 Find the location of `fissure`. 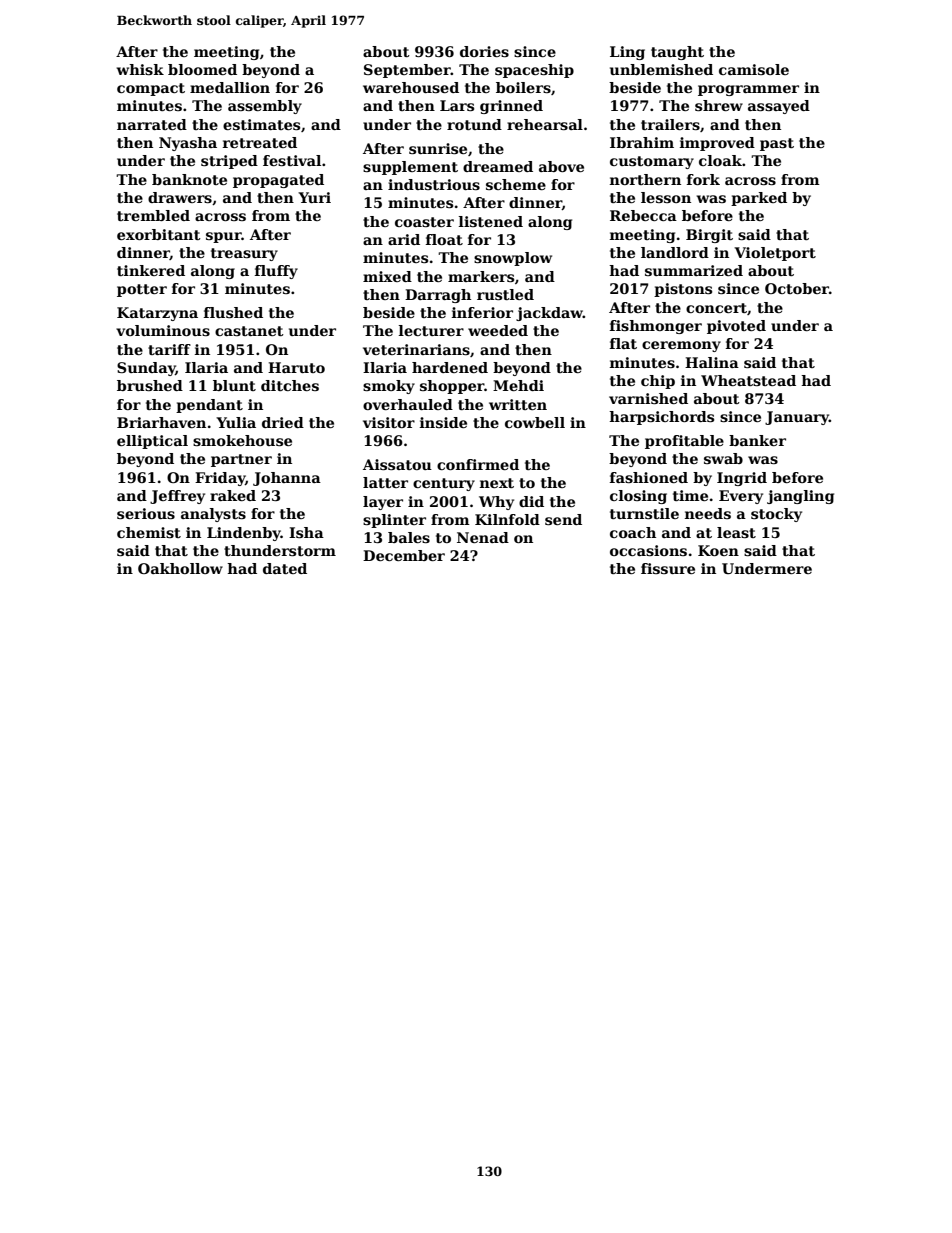

fissure is located at coordinates (668, 568).
